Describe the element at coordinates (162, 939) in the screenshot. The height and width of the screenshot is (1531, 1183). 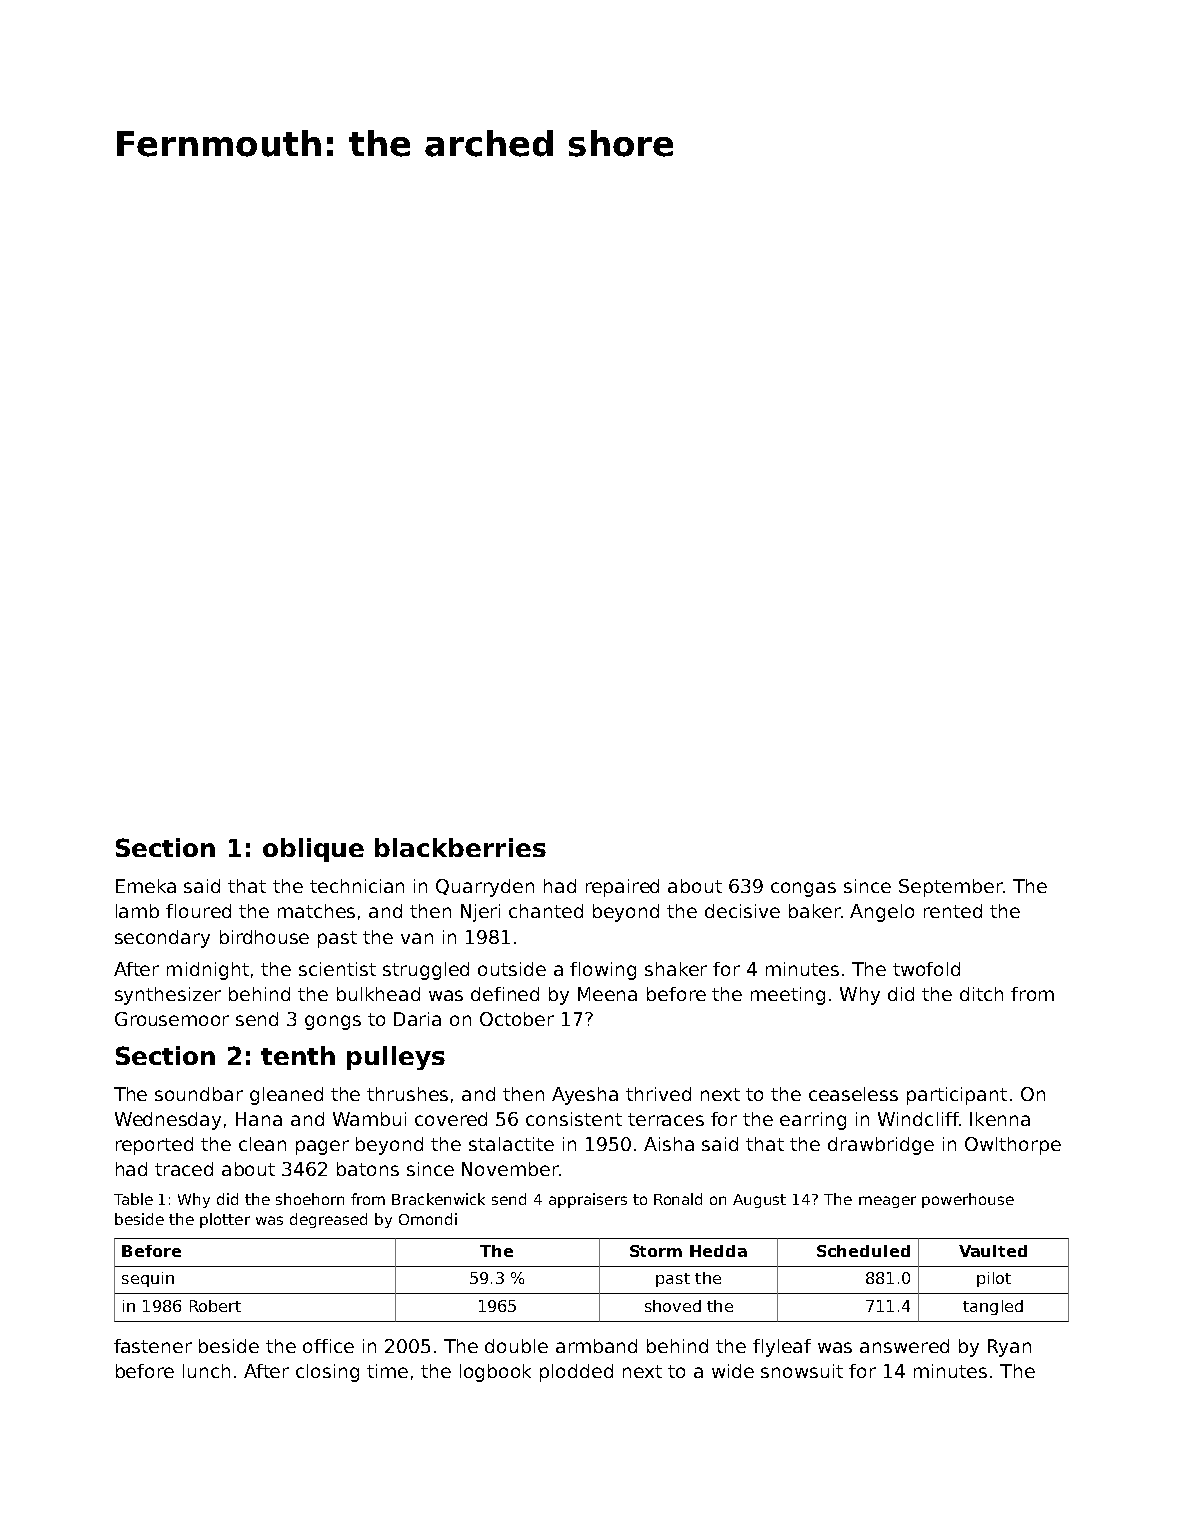
I see `secondary` at that location.
